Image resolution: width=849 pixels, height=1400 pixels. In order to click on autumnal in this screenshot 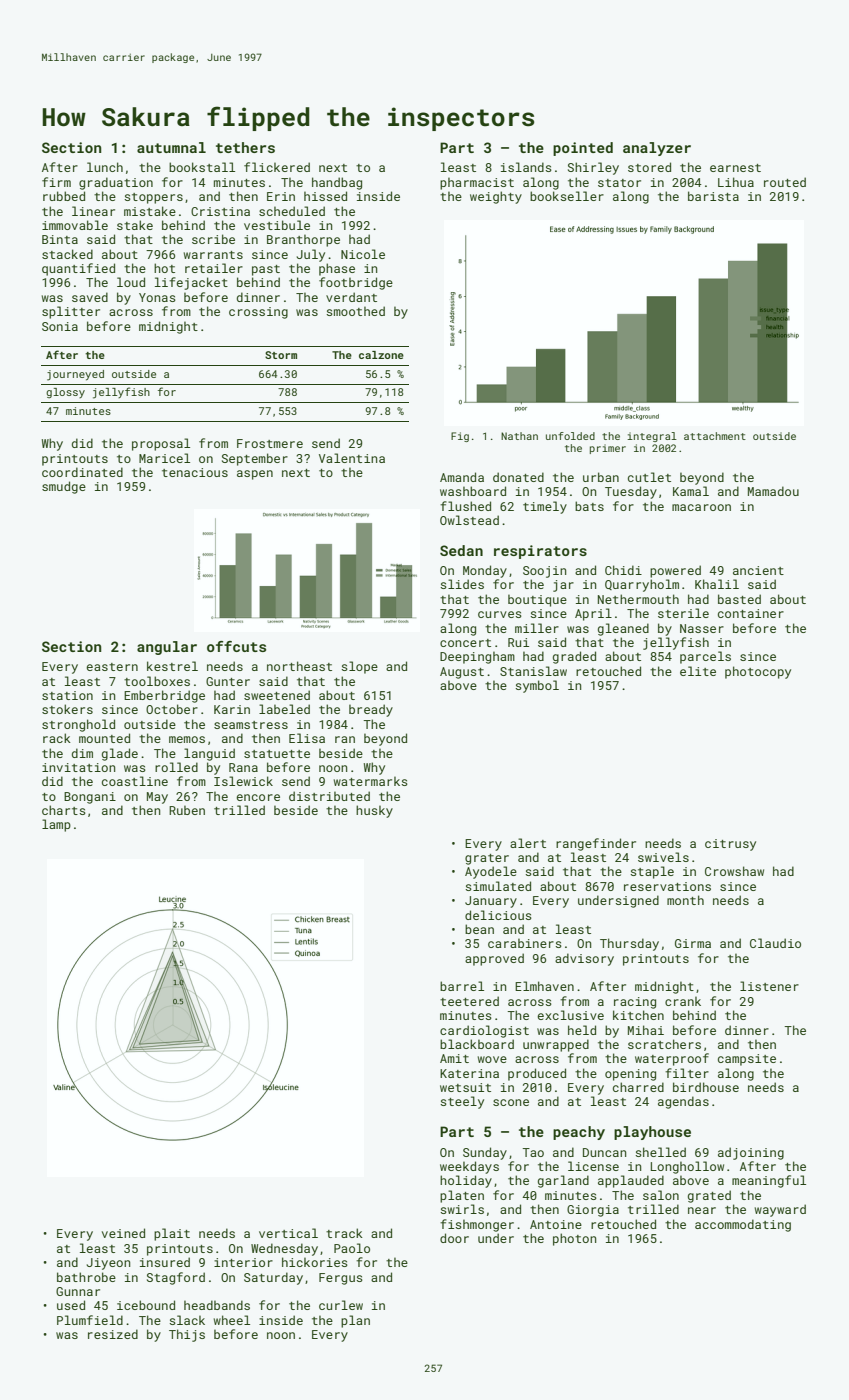, I will do `click(171, 147)`.
